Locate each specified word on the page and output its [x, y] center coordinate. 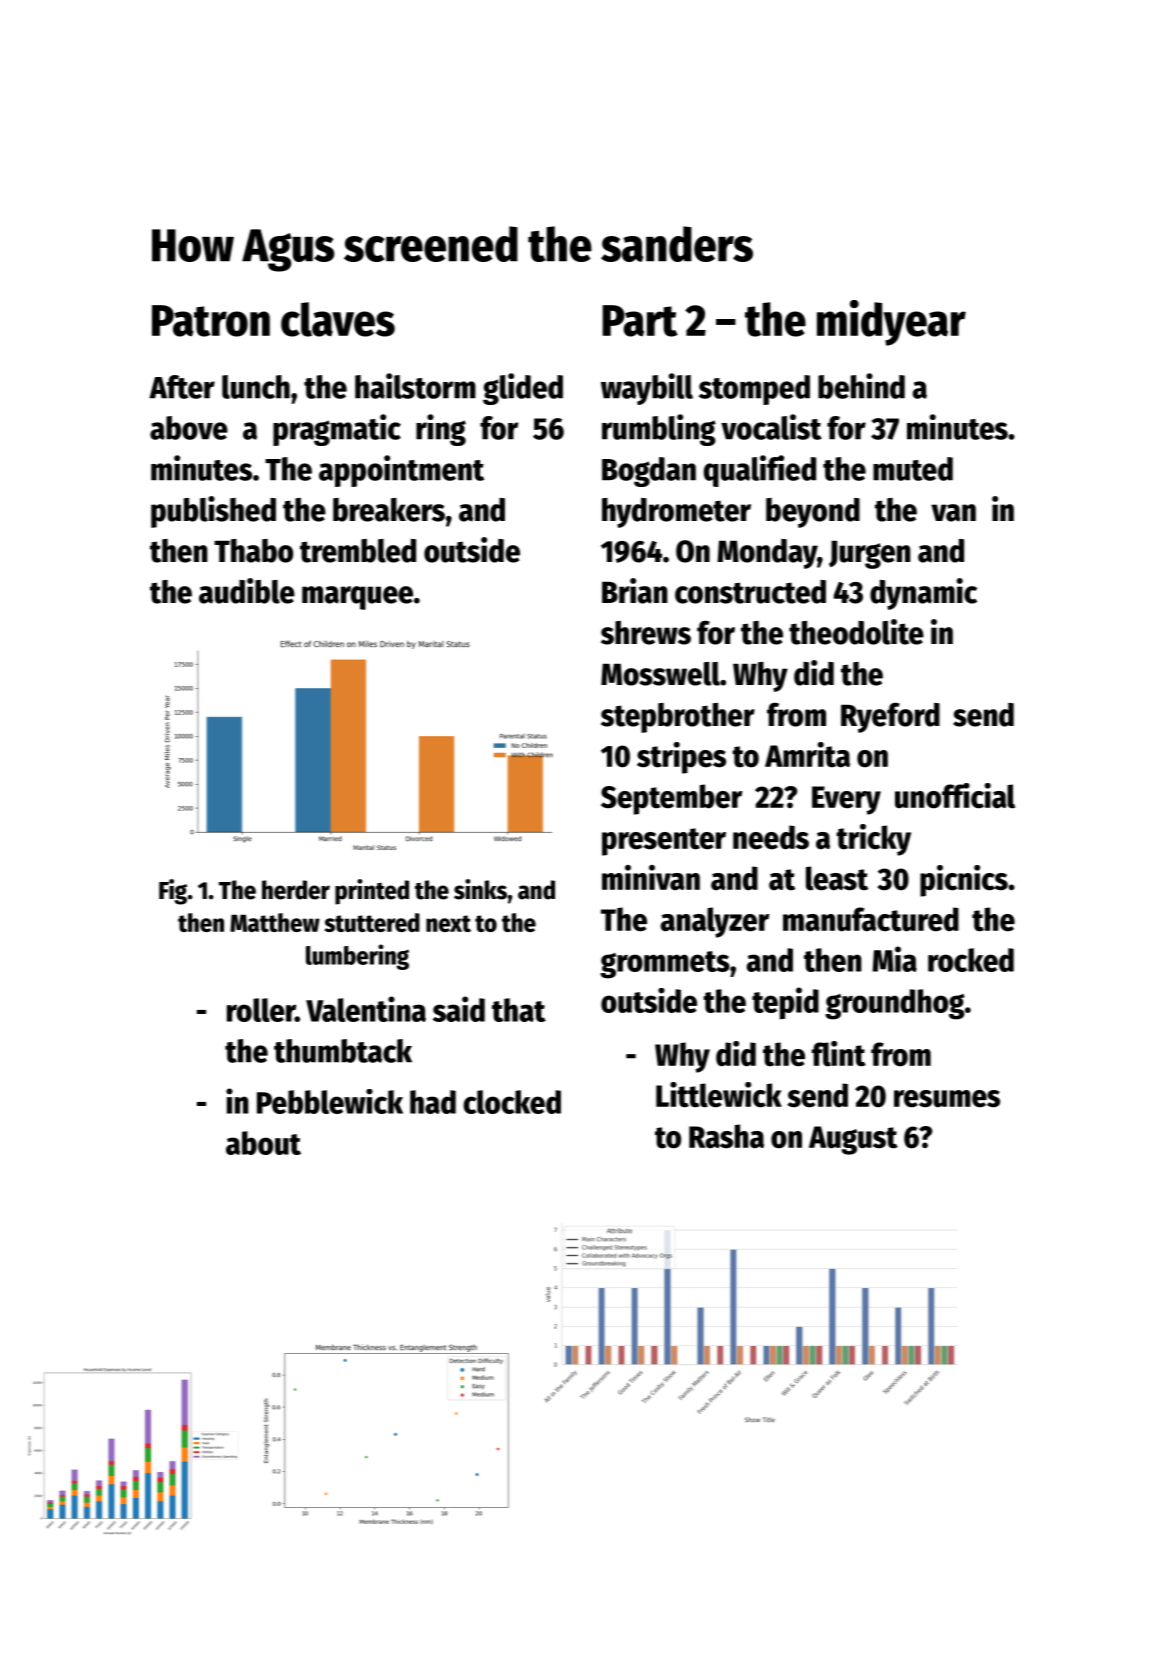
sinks [480, 889]
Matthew [275, 922]
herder [296, 890]
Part [640, 321]
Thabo [253, 551]
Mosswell [660, 674]
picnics [964, 881]
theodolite [856, 632]
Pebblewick [330, 1101]
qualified [760, 471]
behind [861, 386]
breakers [389, 510]
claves [338, 319]
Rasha [726, 1136]
